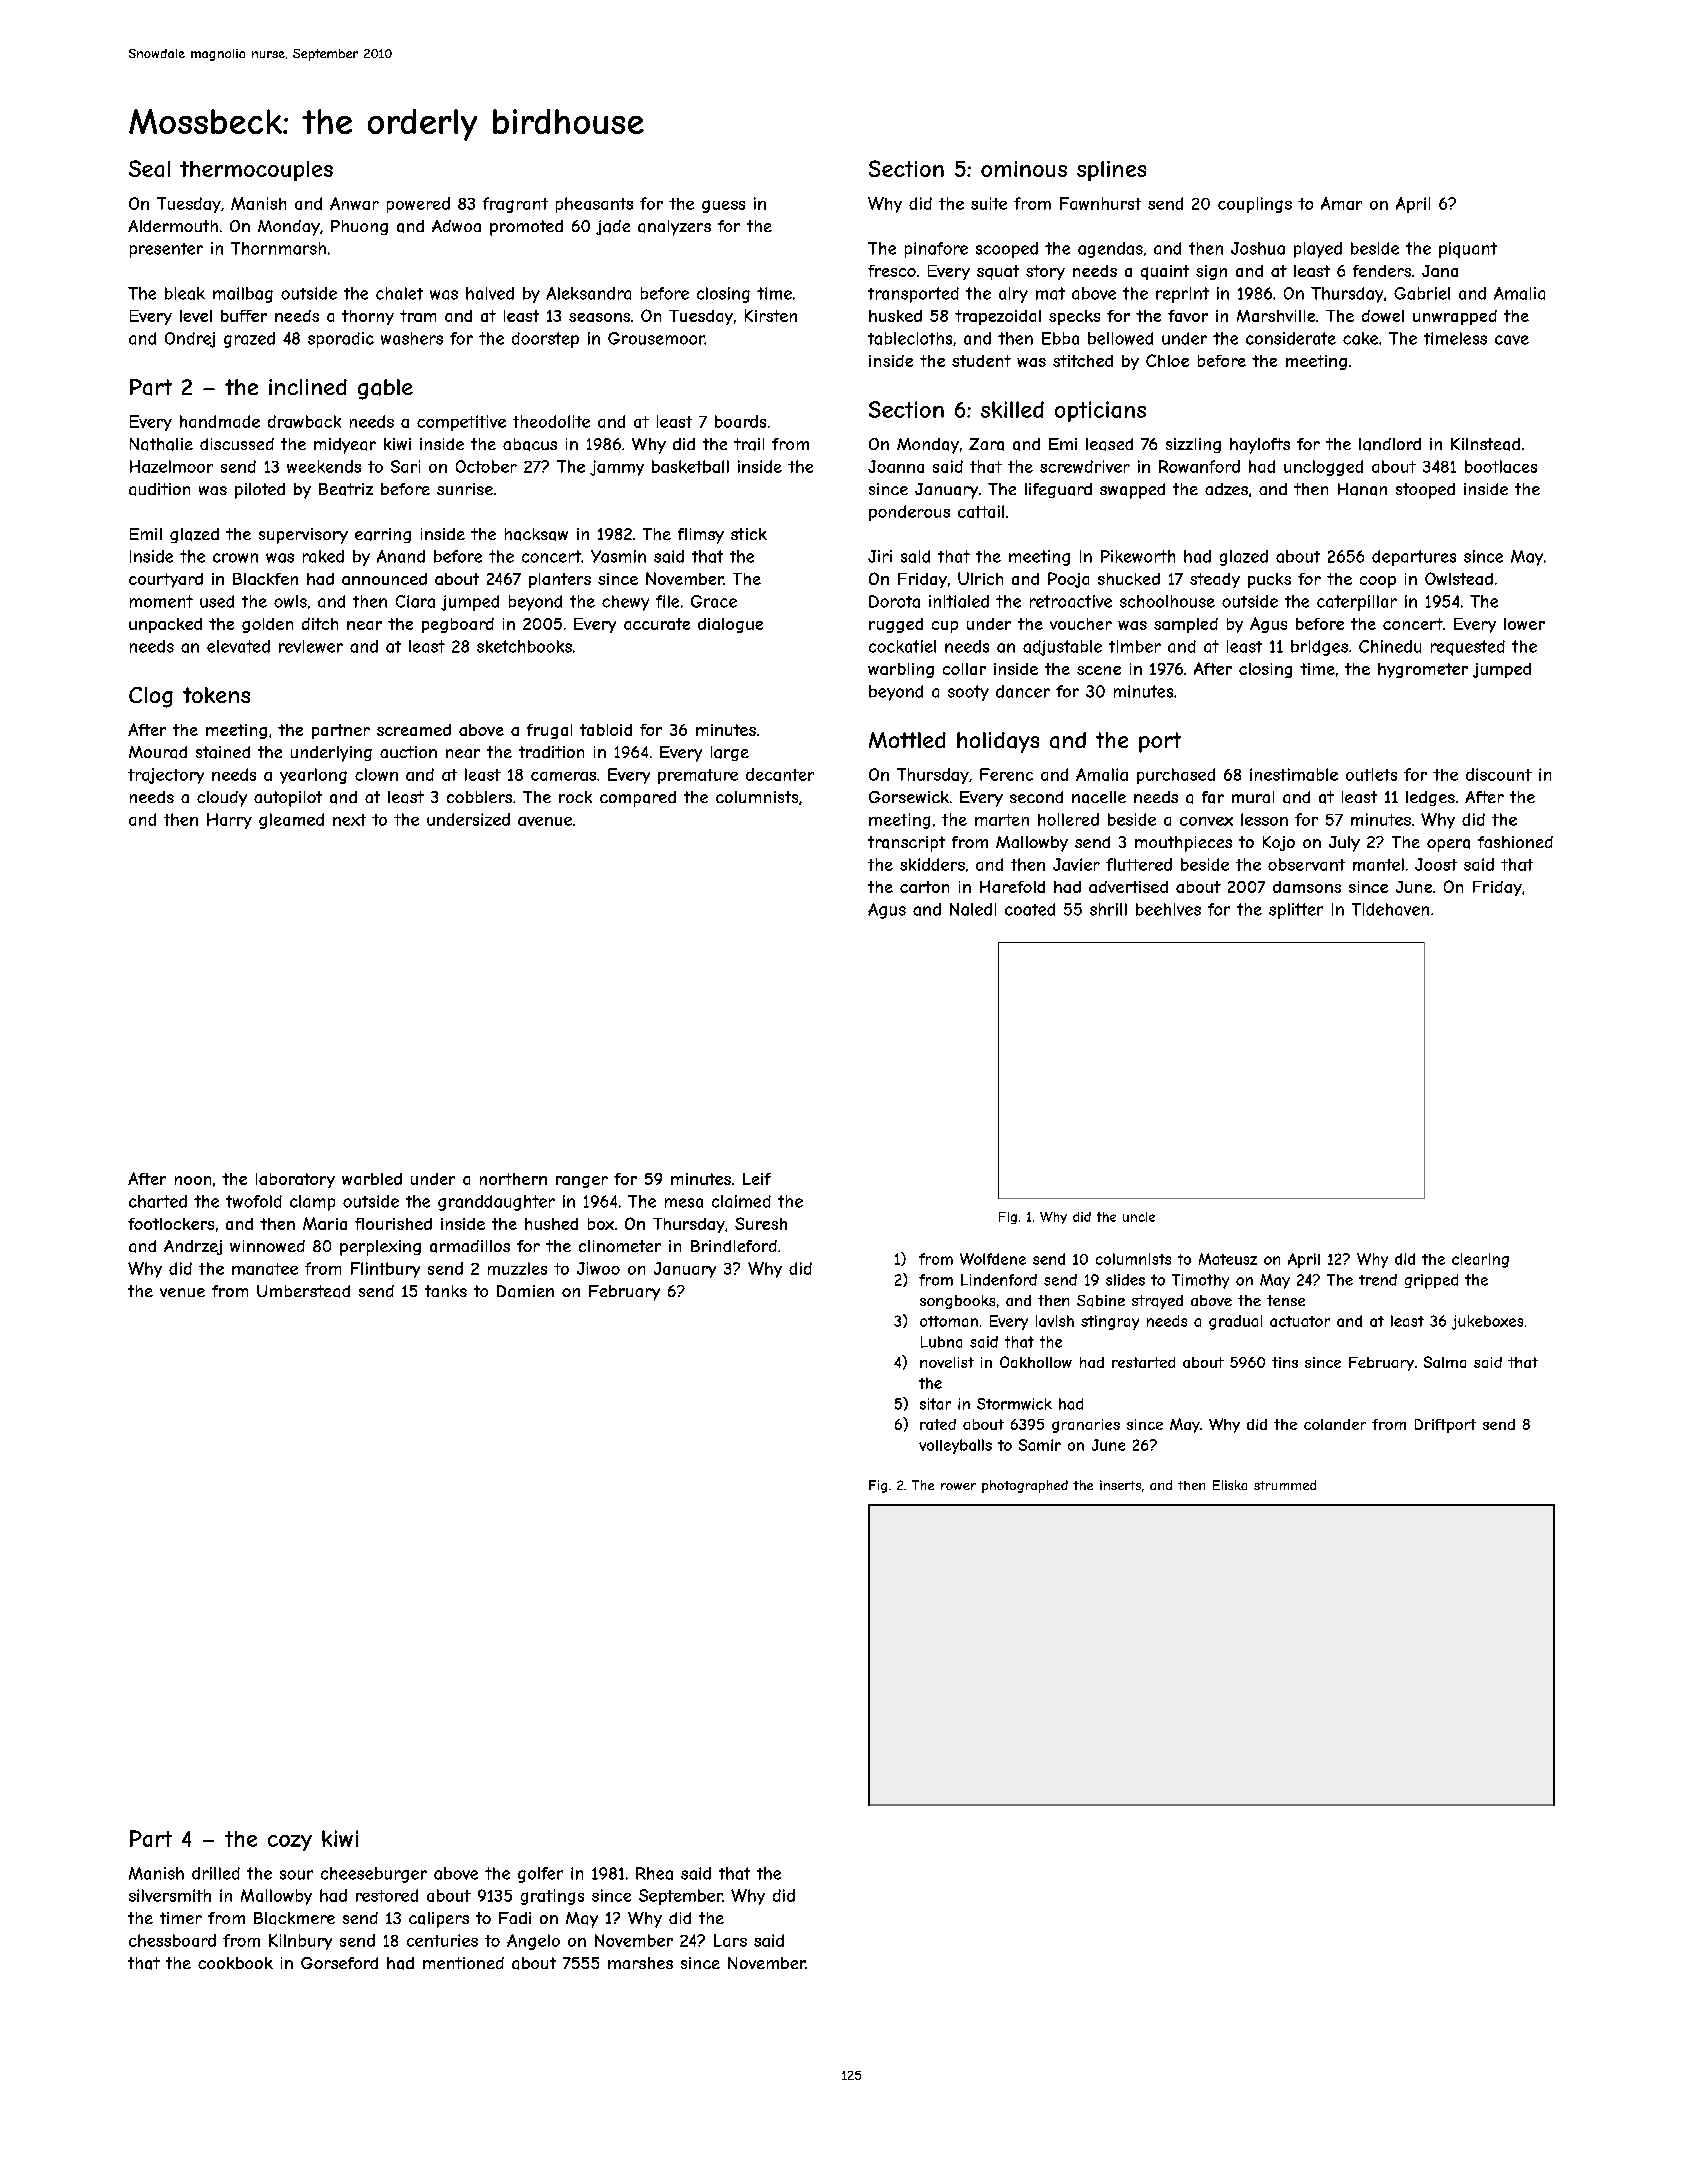 This screenshot has height=2178, width=1683. What do you see at coordinates (582, 1182) in the screenshot?
I see `ranger` at bounding box center [582, 1182].
